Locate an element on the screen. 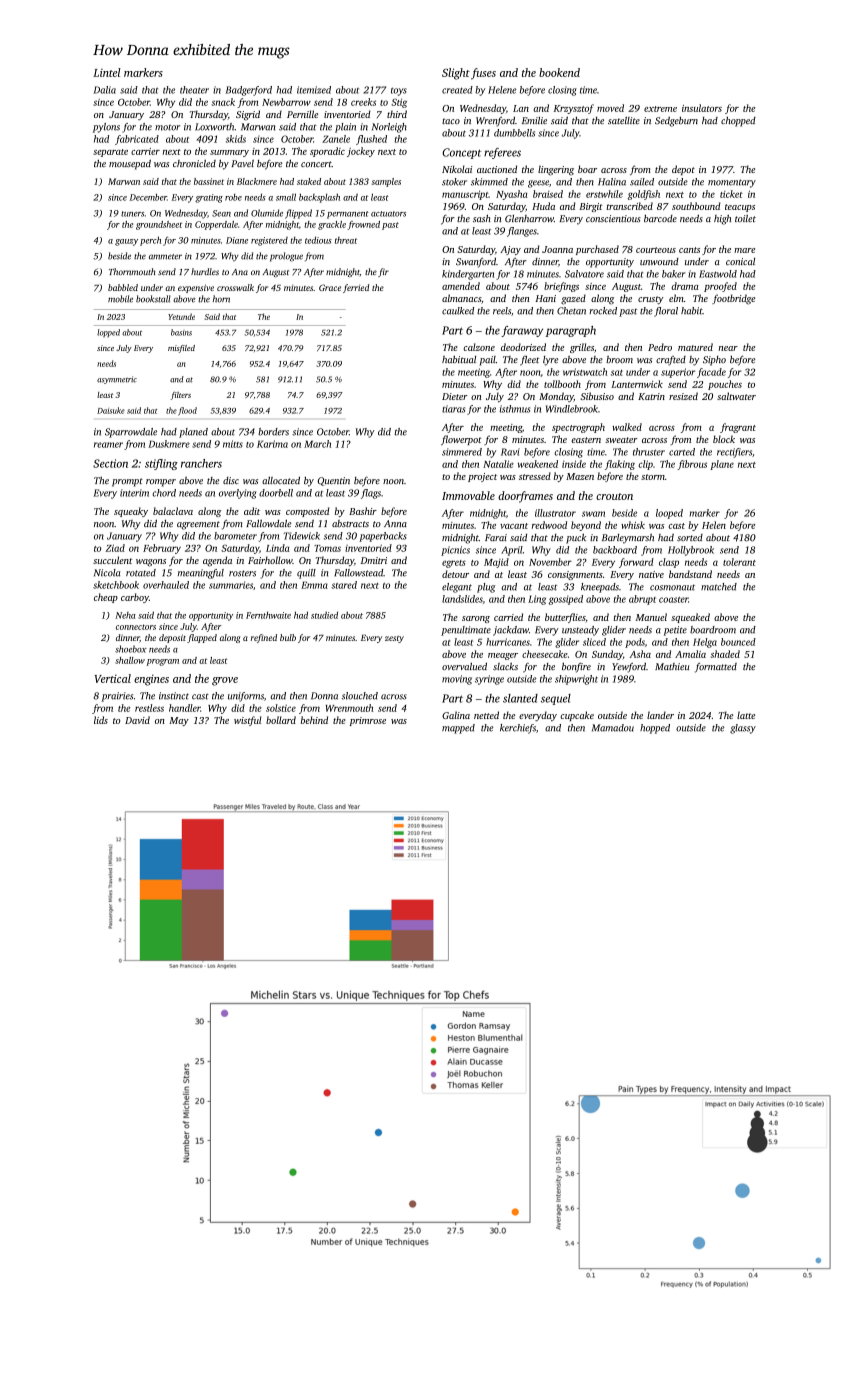 This screenshot has height=1400, width=849. flaking is located at coordinates (620, 465).
